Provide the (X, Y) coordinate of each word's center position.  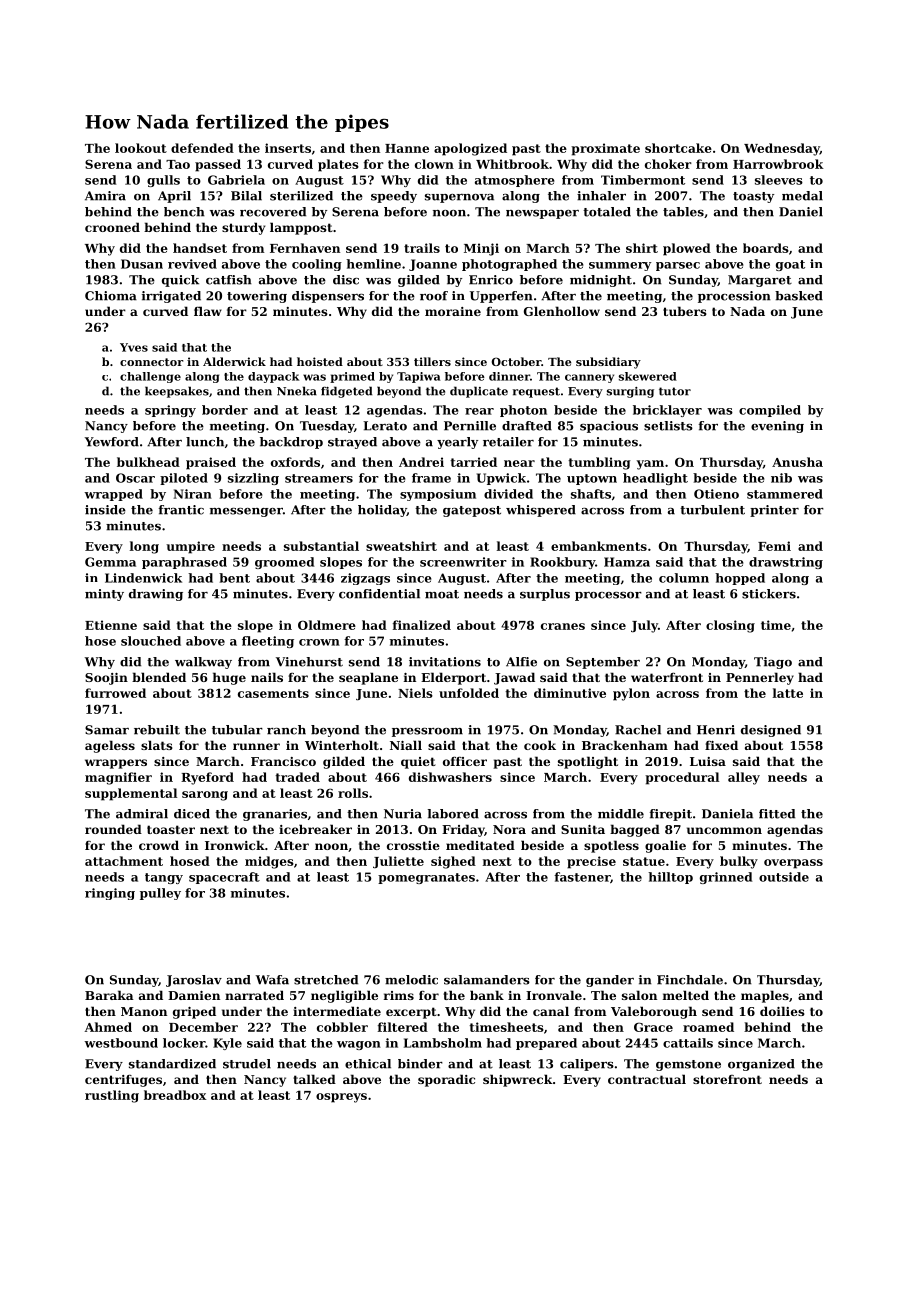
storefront (727, 1079)
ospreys (341, 1098)
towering (257, 297)
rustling (112, 1096)
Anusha (797, 462)
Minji (481, 249)
